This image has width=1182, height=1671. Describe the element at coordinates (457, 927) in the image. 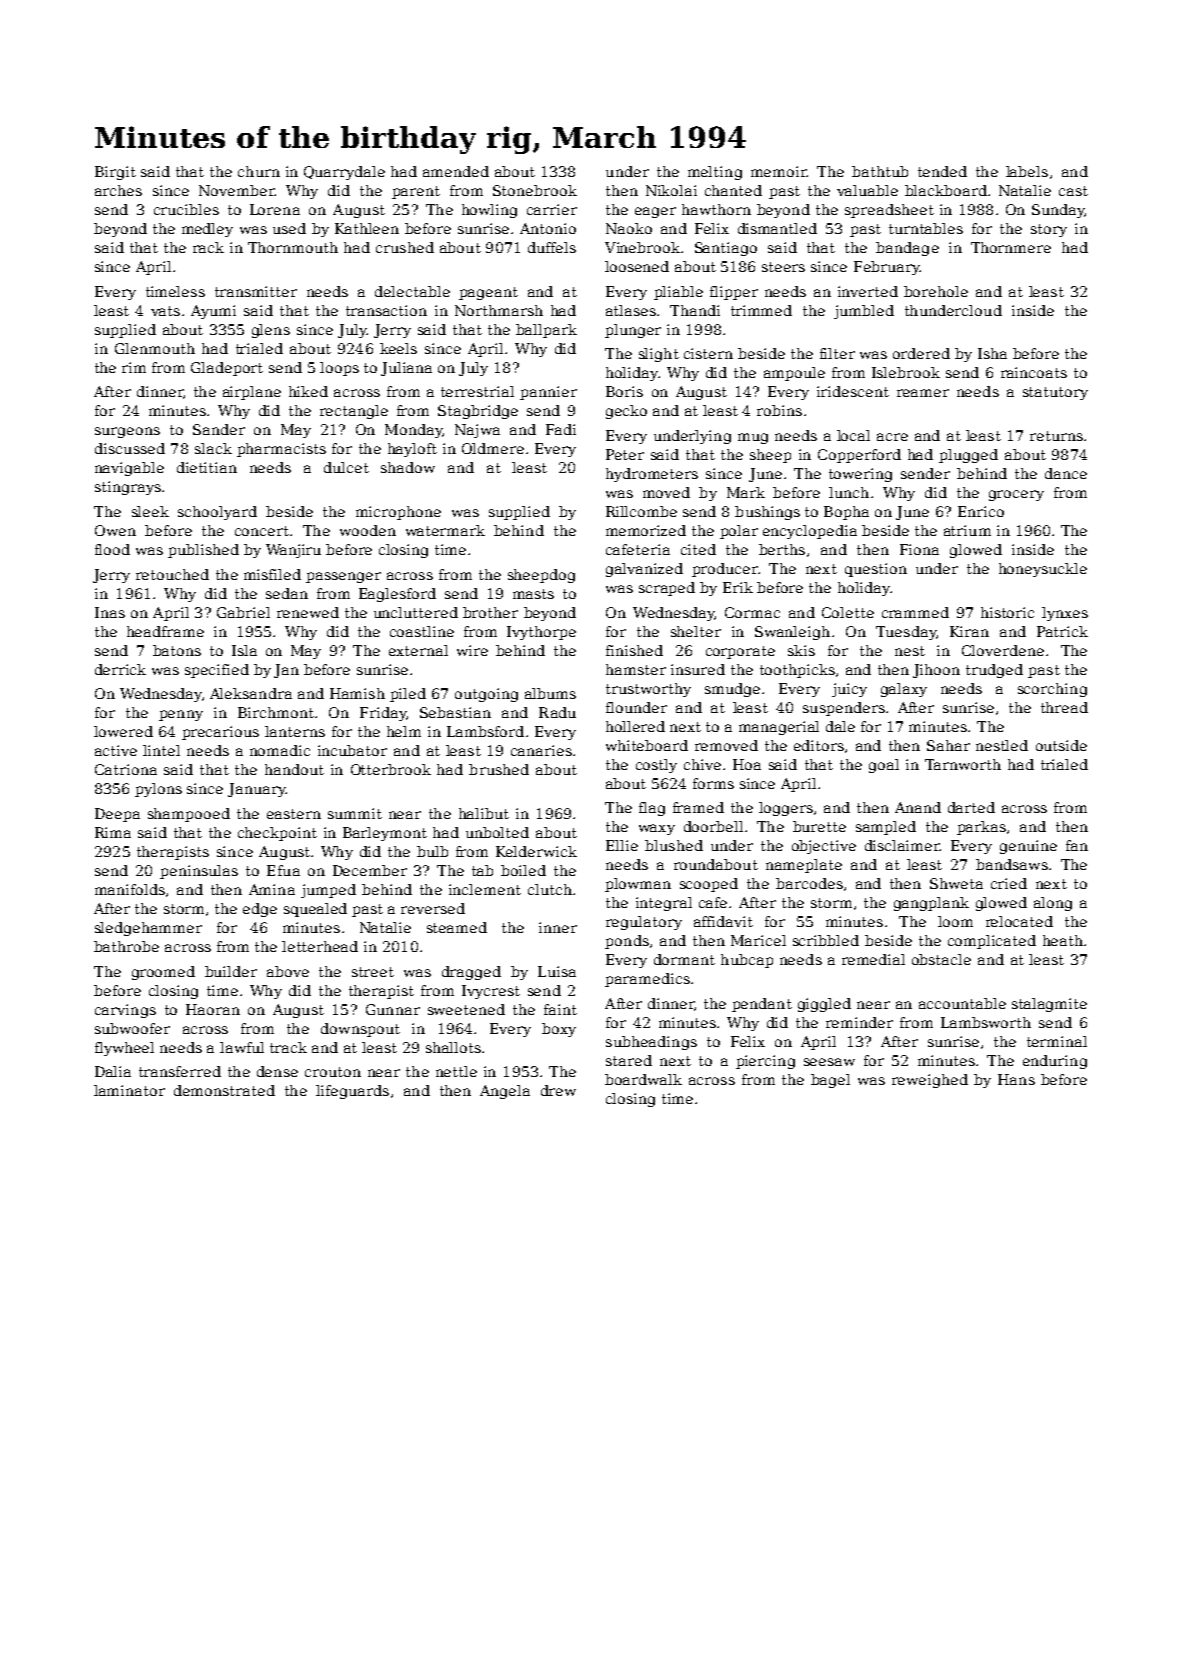

I see `steamed` at that location.
